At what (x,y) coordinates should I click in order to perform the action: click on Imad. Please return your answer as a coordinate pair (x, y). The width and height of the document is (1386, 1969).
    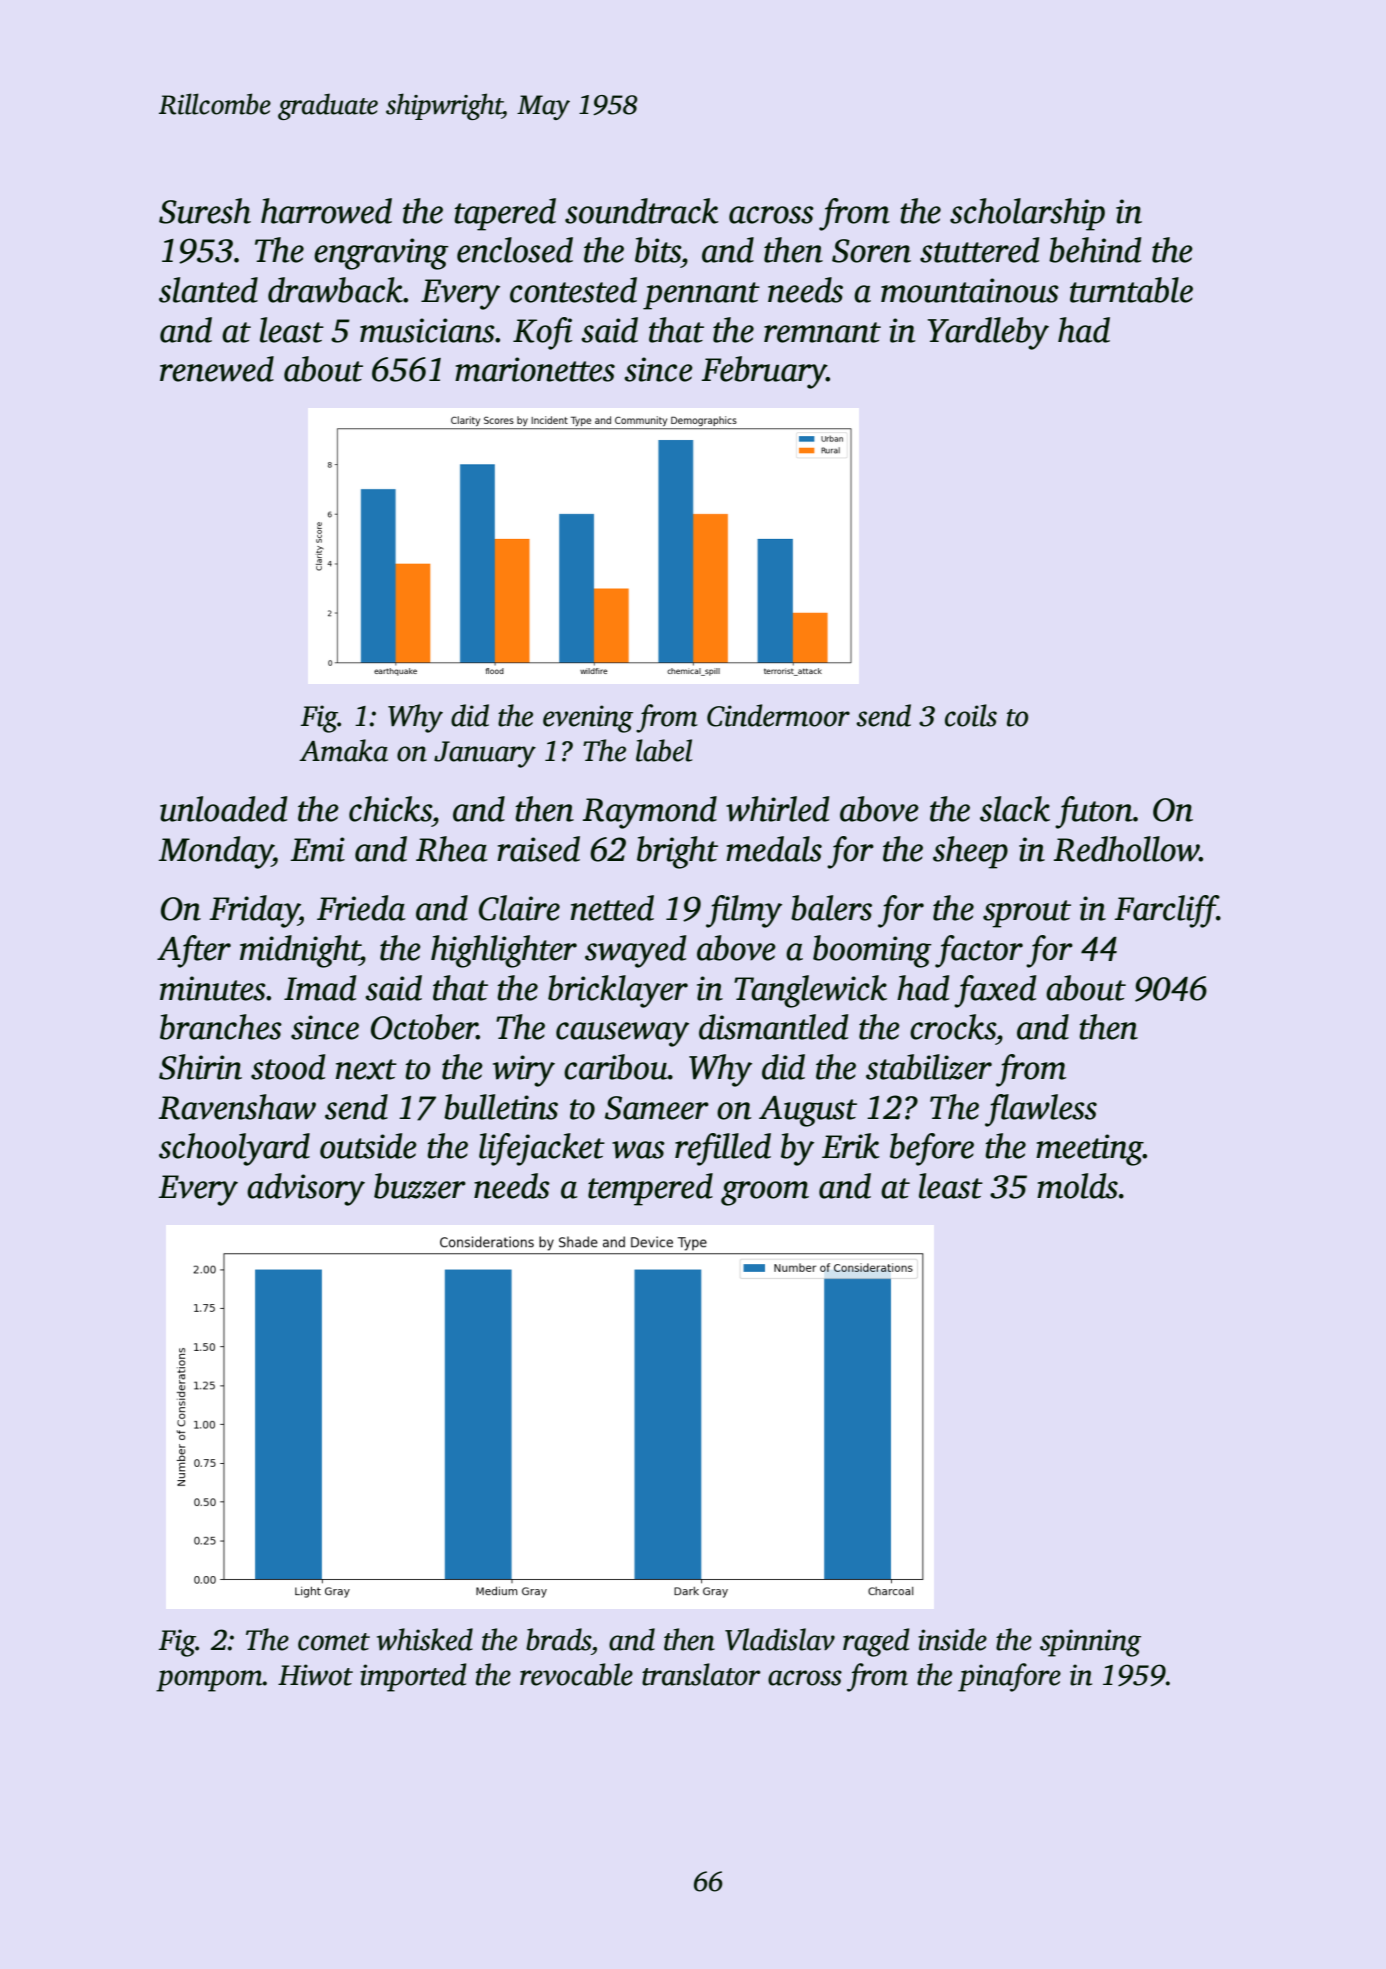
    Looking at the image, I should click on (320, 988).
